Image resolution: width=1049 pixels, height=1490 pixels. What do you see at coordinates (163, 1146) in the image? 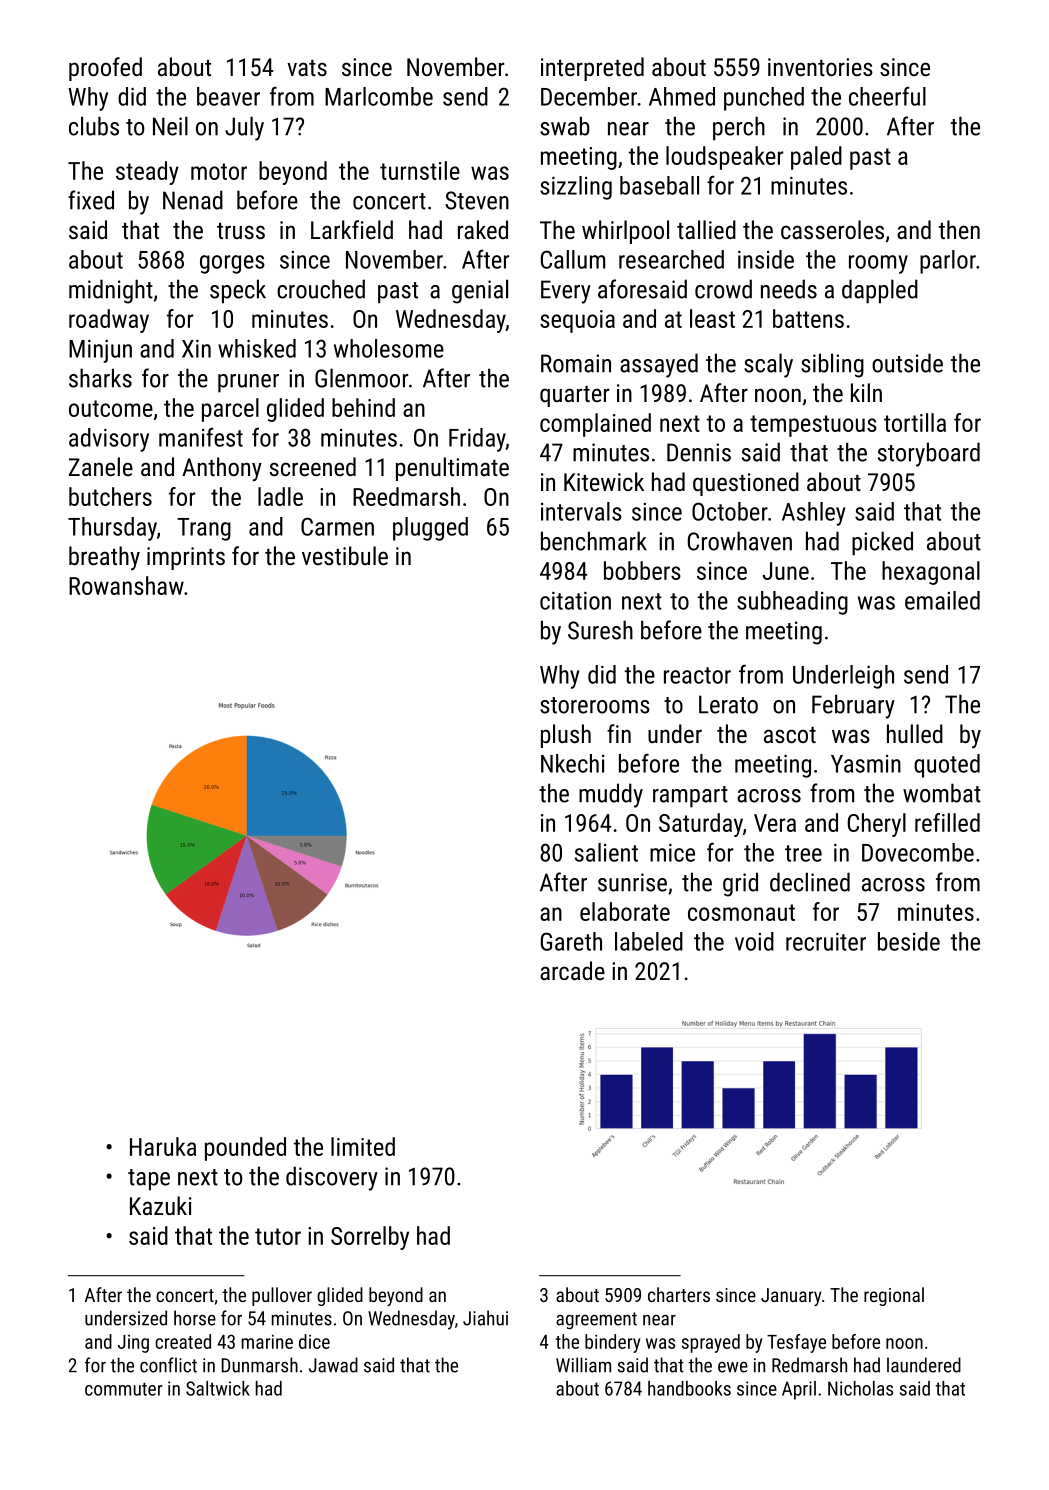
I see `Haruka` at bounding box center [163, 1146].
